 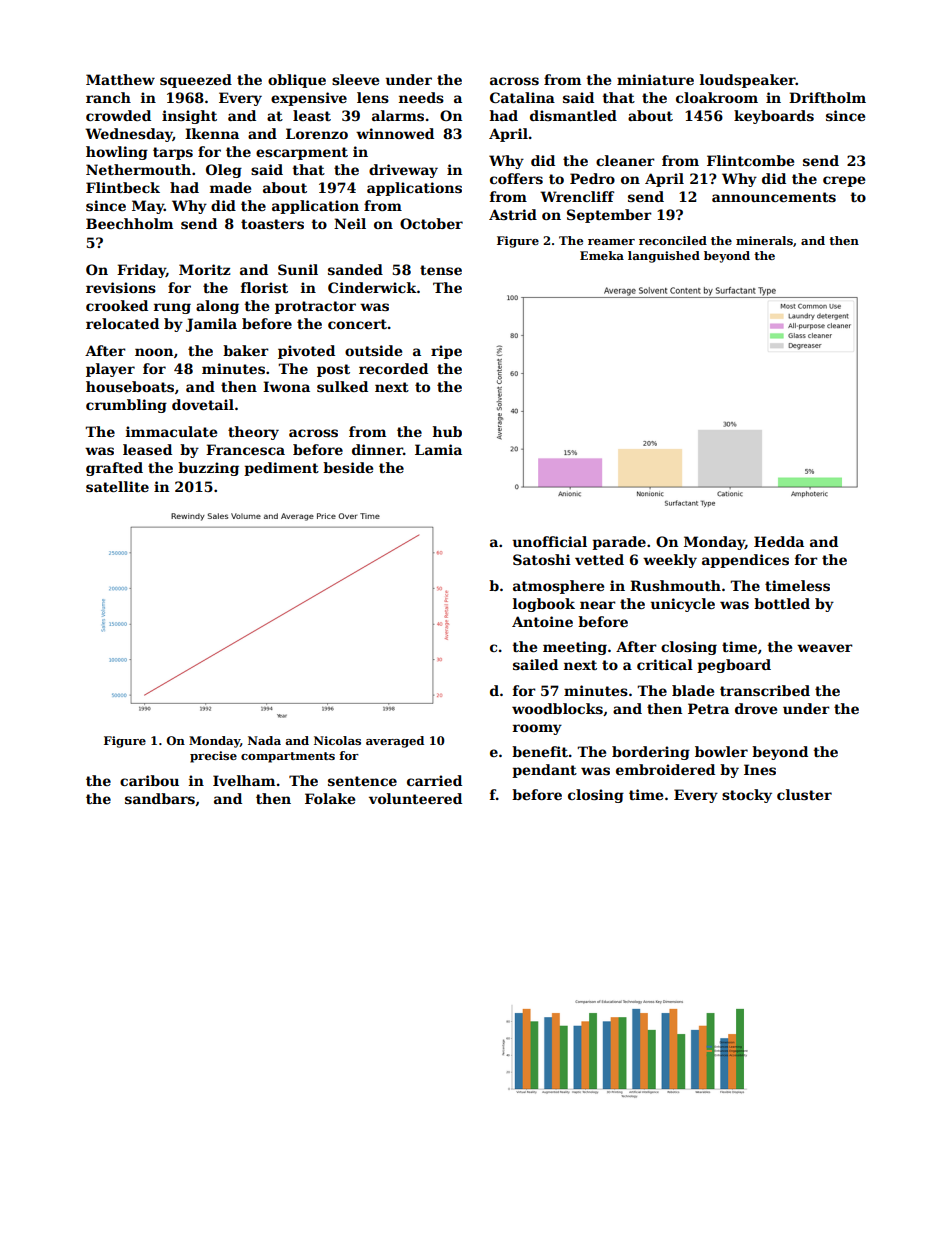 What do you see at coordinates (665, 664) in the screenshot?
I see `critical` at bounding box center [665, 664].
